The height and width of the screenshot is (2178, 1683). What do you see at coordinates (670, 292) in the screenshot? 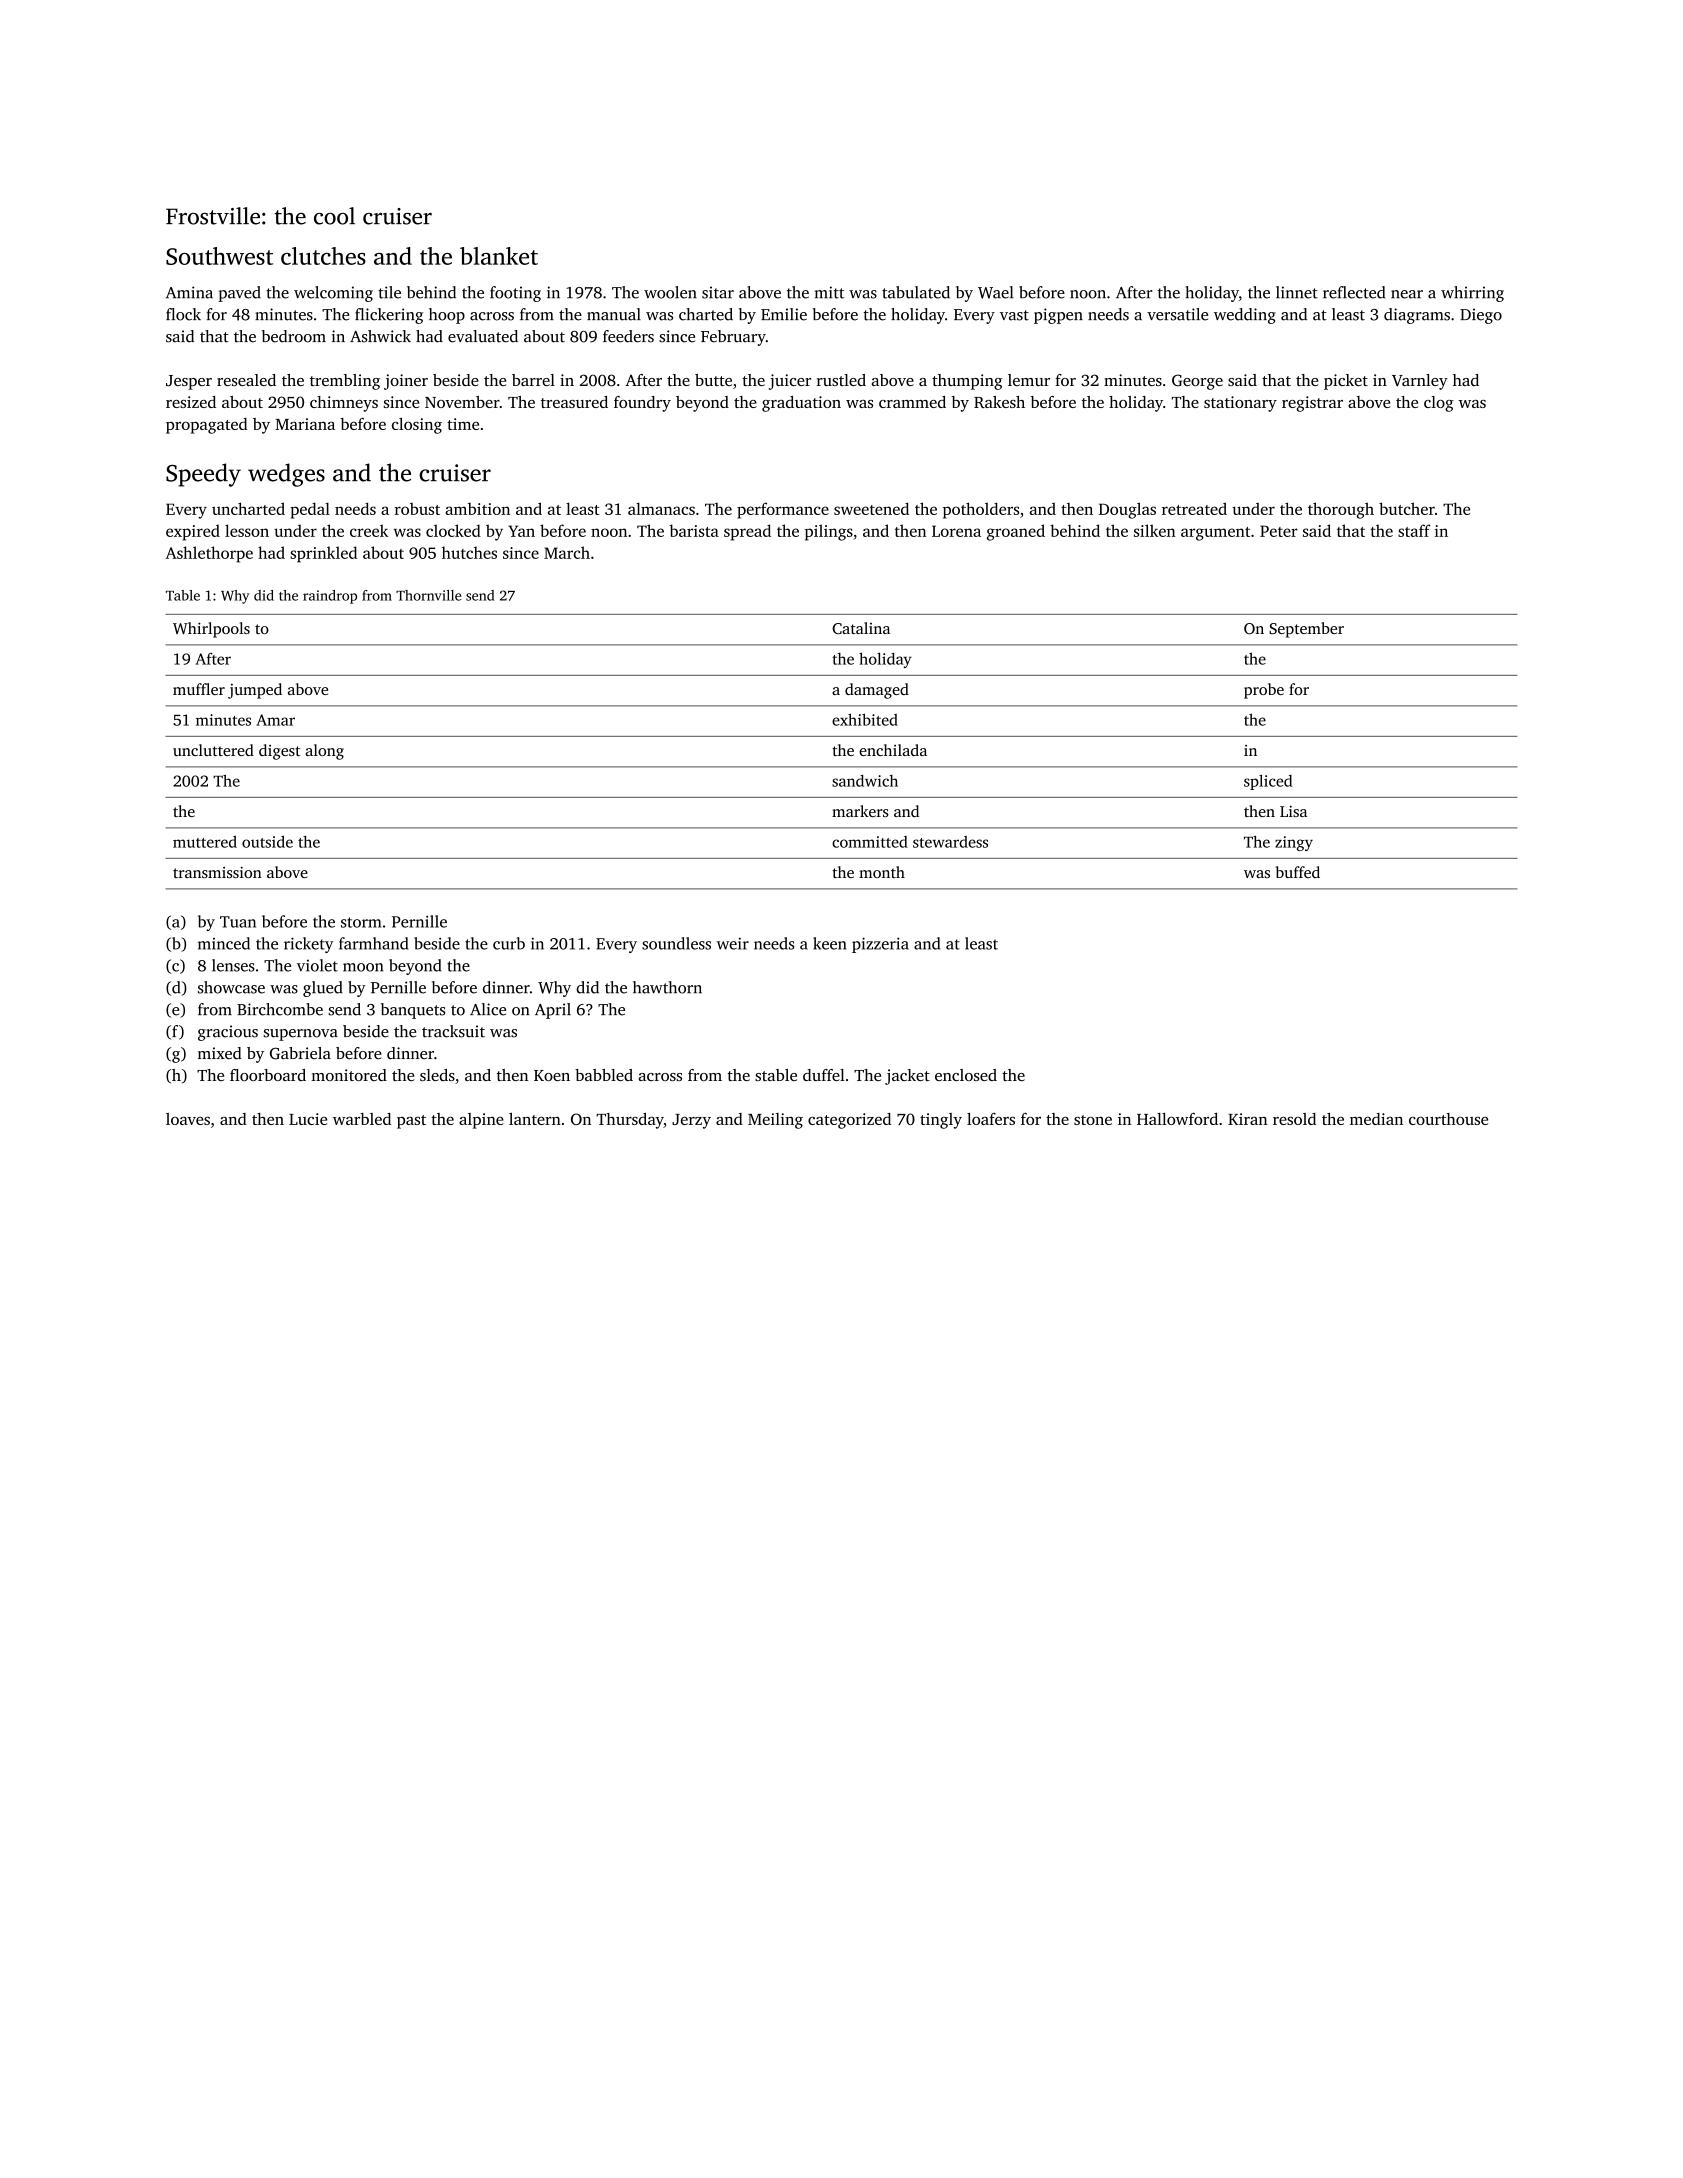
I see `woolen` at bounding box center [670, 292].
